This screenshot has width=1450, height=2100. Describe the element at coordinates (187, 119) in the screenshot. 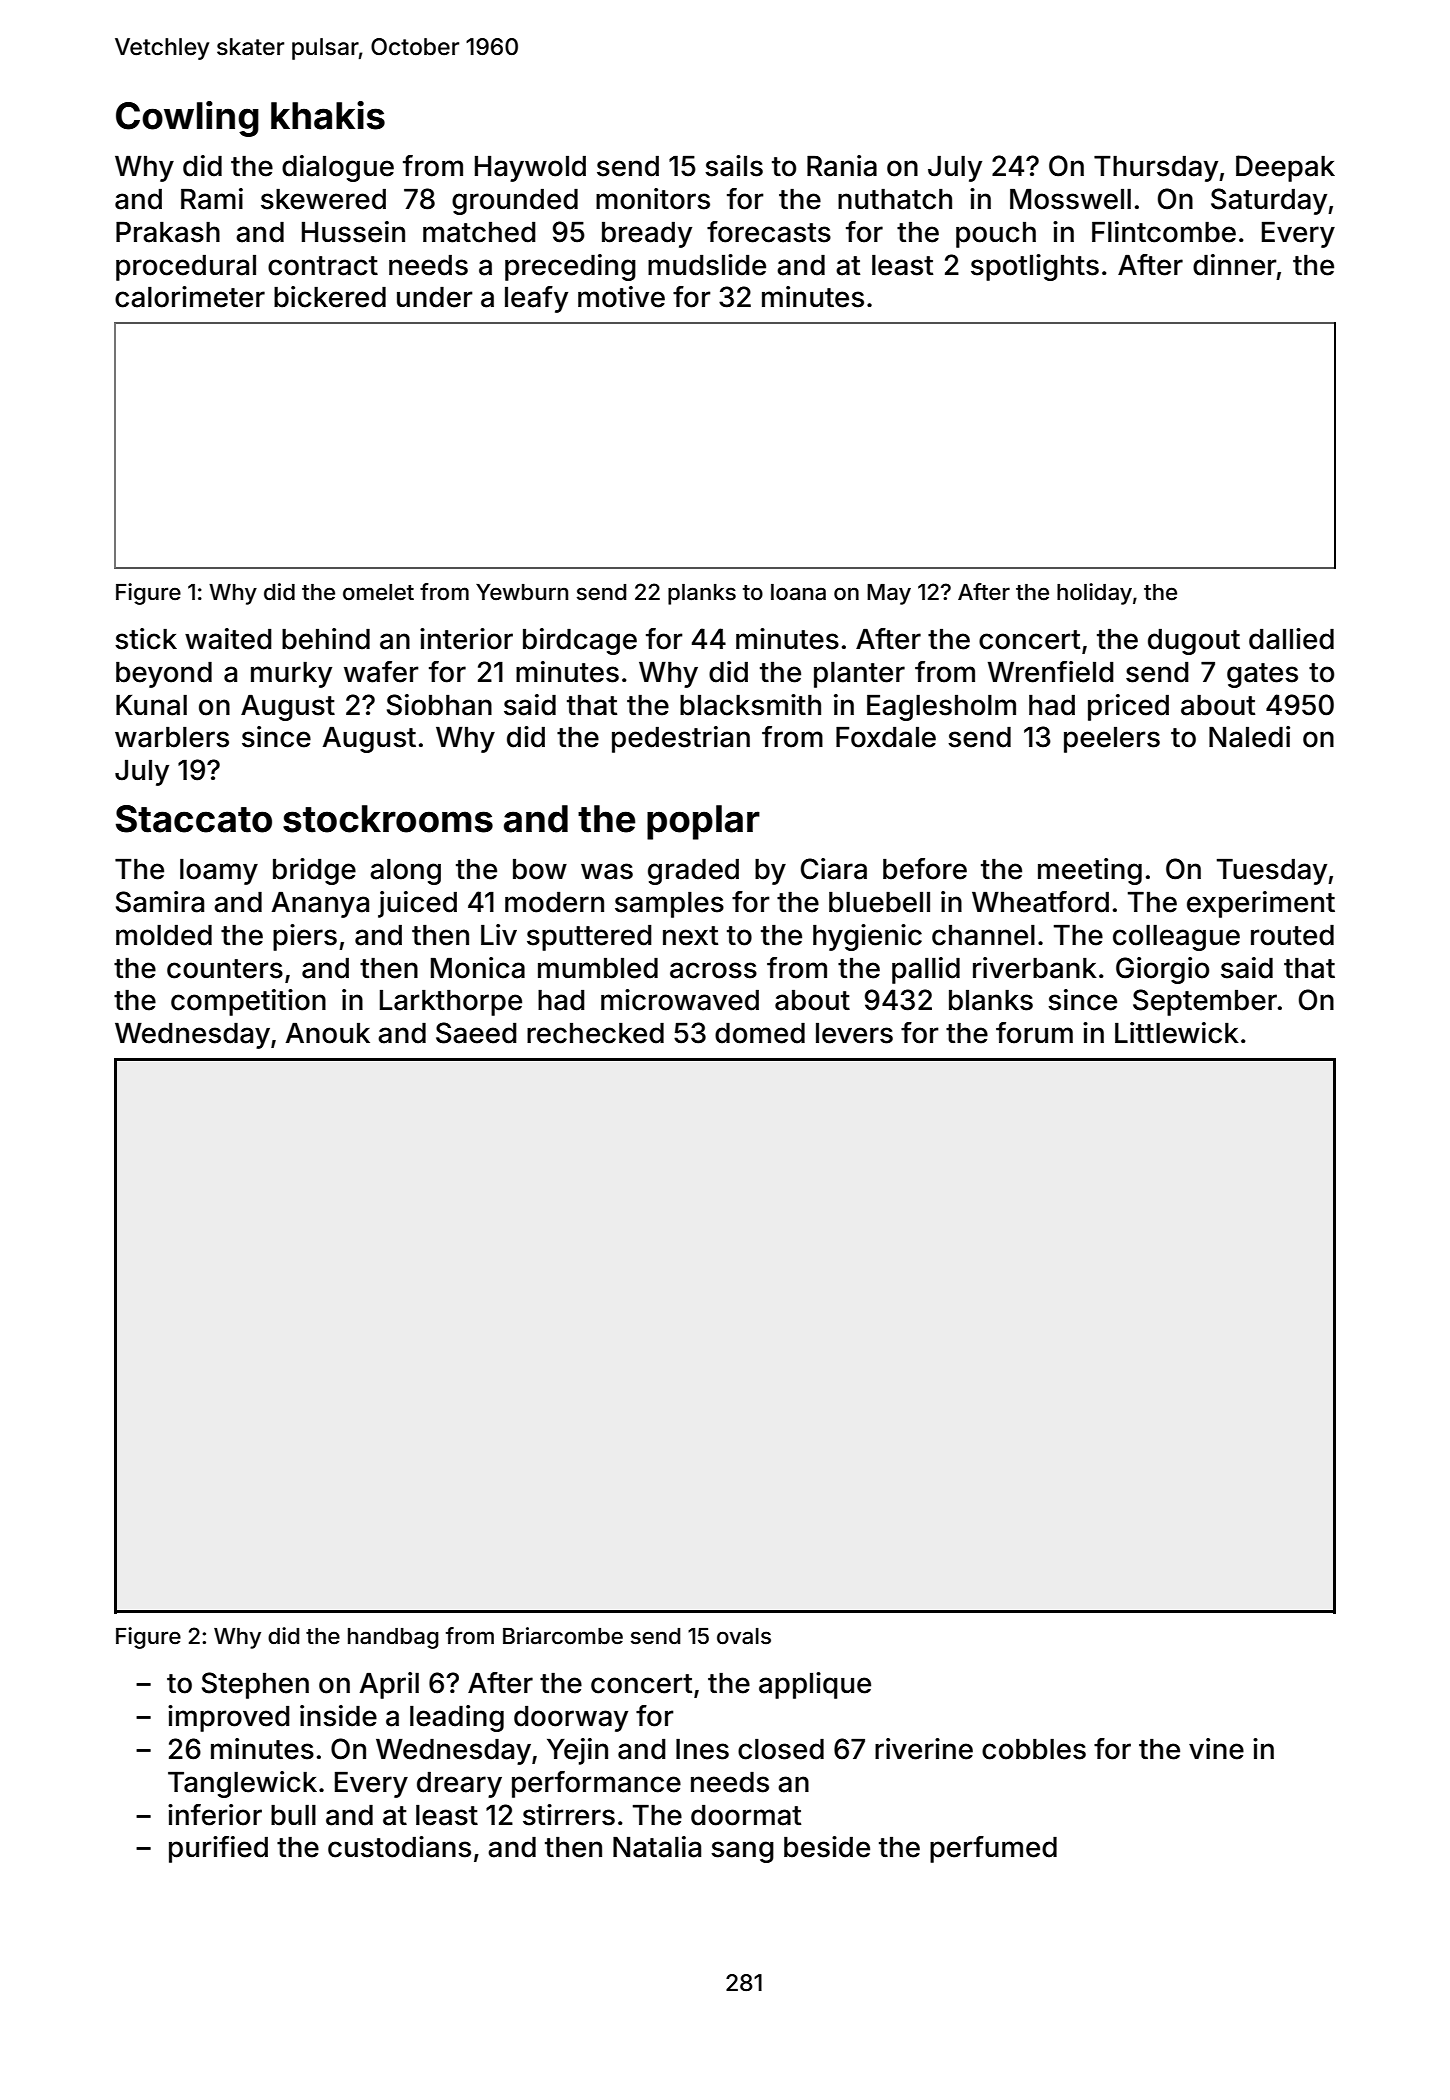

I see `Cowling` at that location.
